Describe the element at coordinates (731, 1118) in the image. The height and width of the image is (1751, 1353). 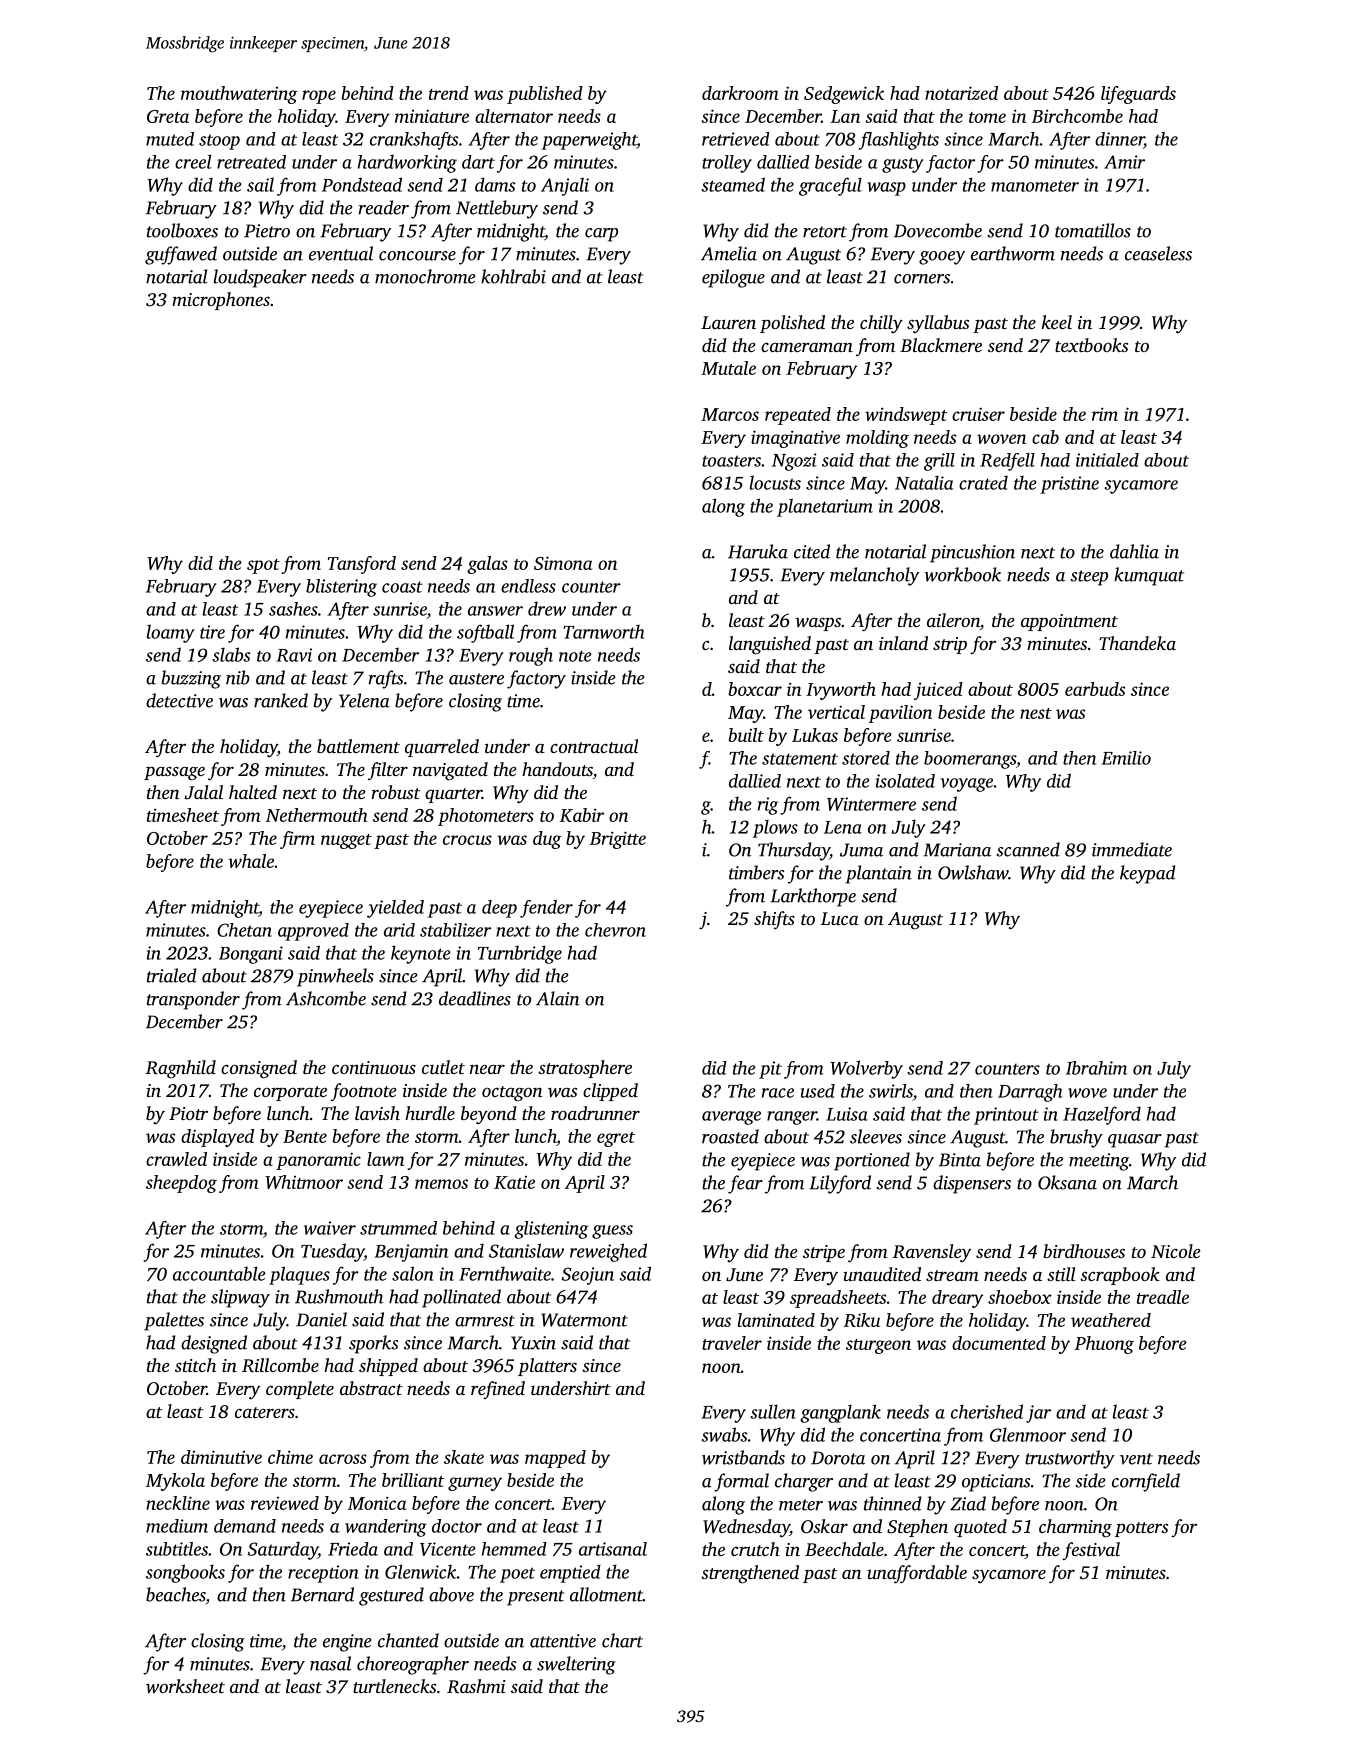
I see `average` at that location.
